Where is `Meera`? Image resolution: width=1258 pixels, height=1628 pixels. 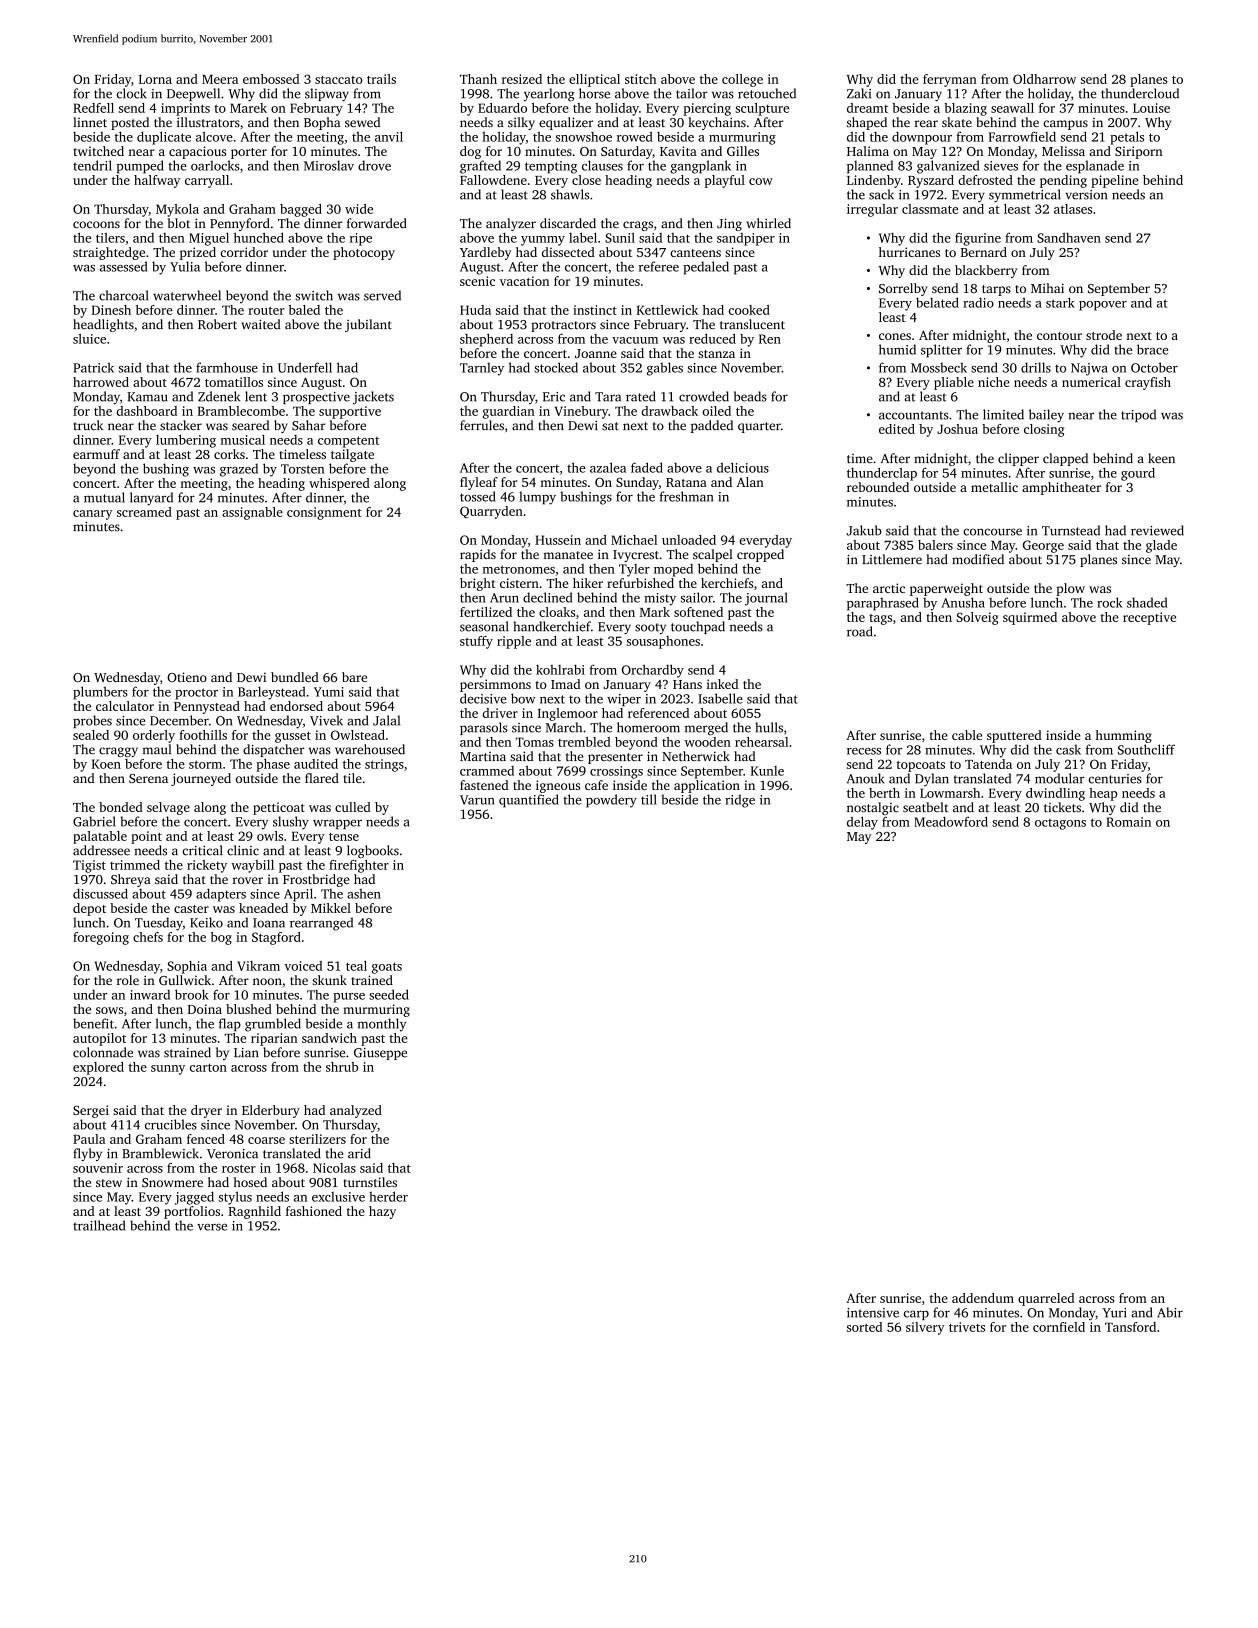 Meera is located at coordinates (220, 79).
